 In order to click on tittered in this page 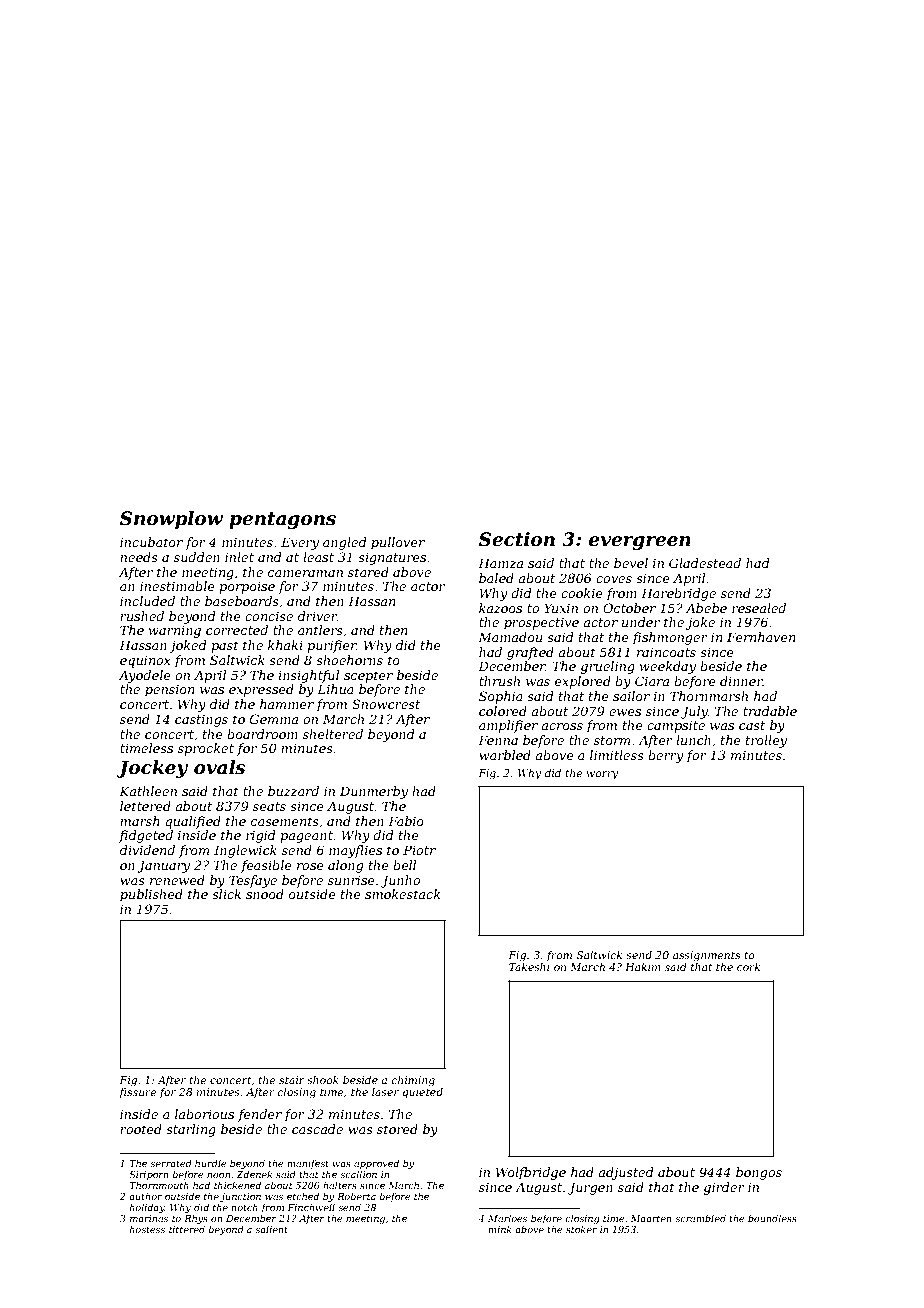, I will do `click(187, 1229)`.
